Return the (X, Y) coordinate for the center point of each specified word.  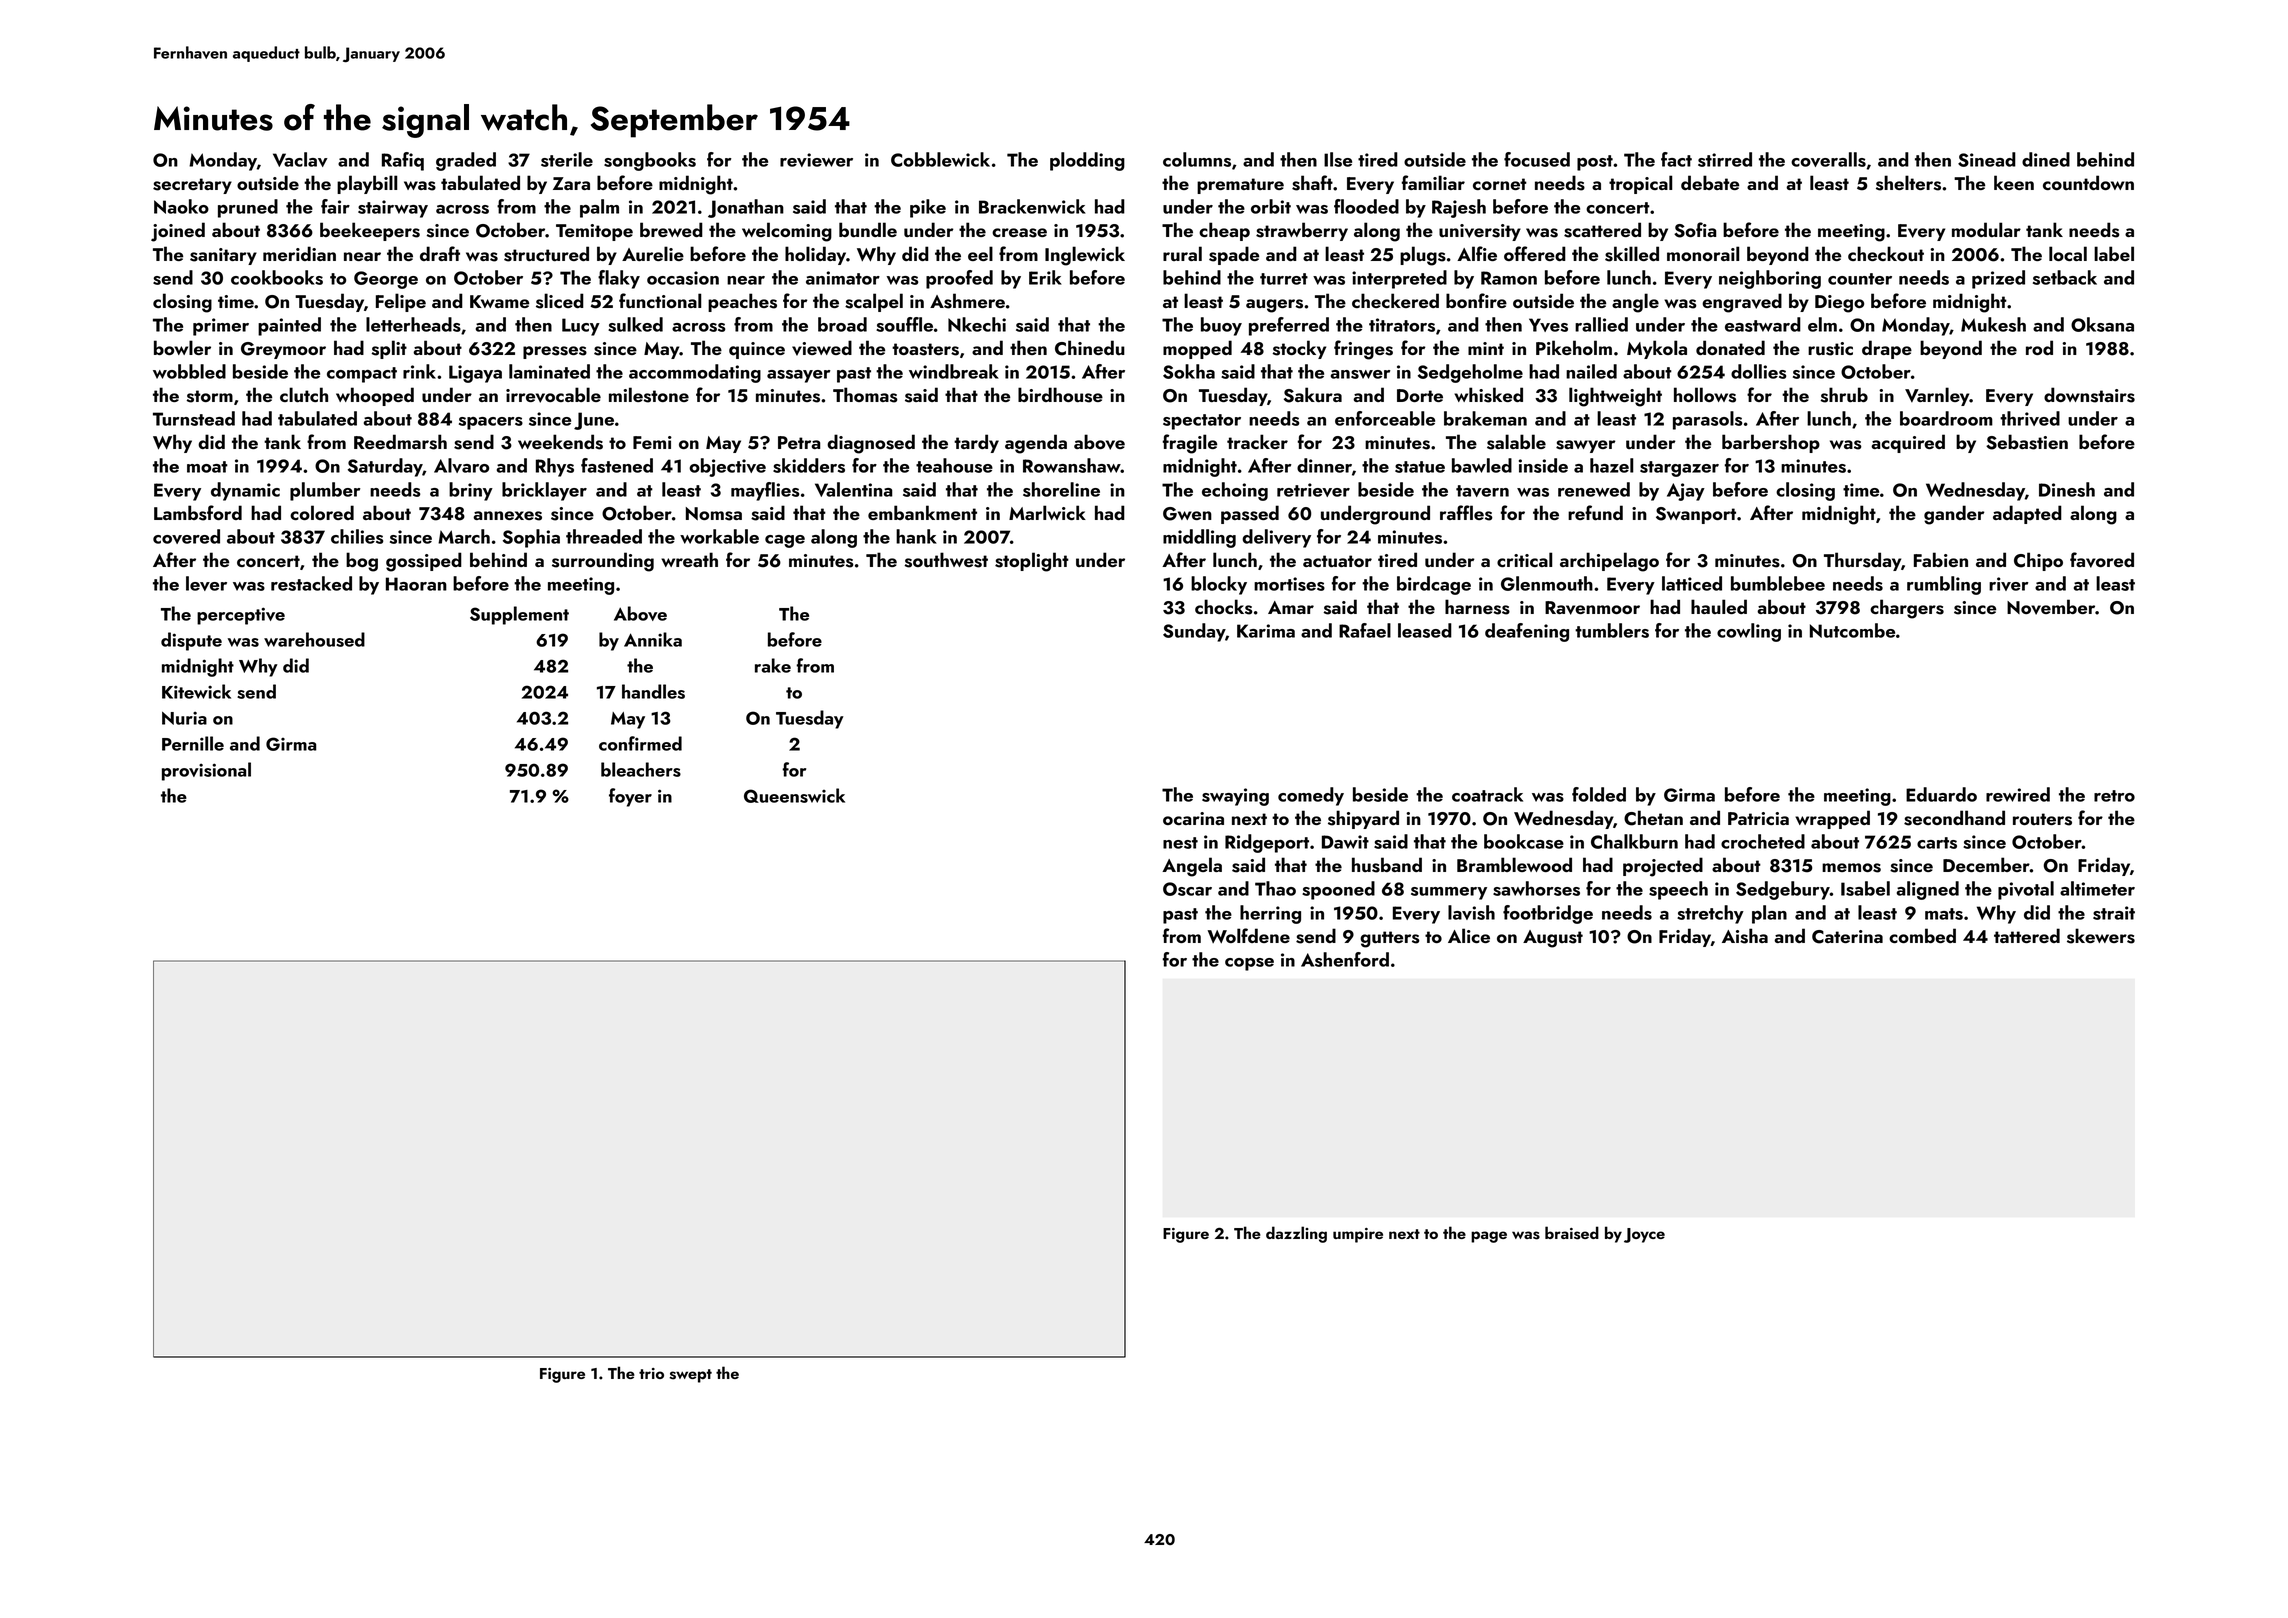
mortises (1289, 584)
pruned (248, 208)
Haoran (416, 584)
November (2051, 607)
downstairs (2089, 395)
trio (651, 1373)
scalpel (874, 302)
